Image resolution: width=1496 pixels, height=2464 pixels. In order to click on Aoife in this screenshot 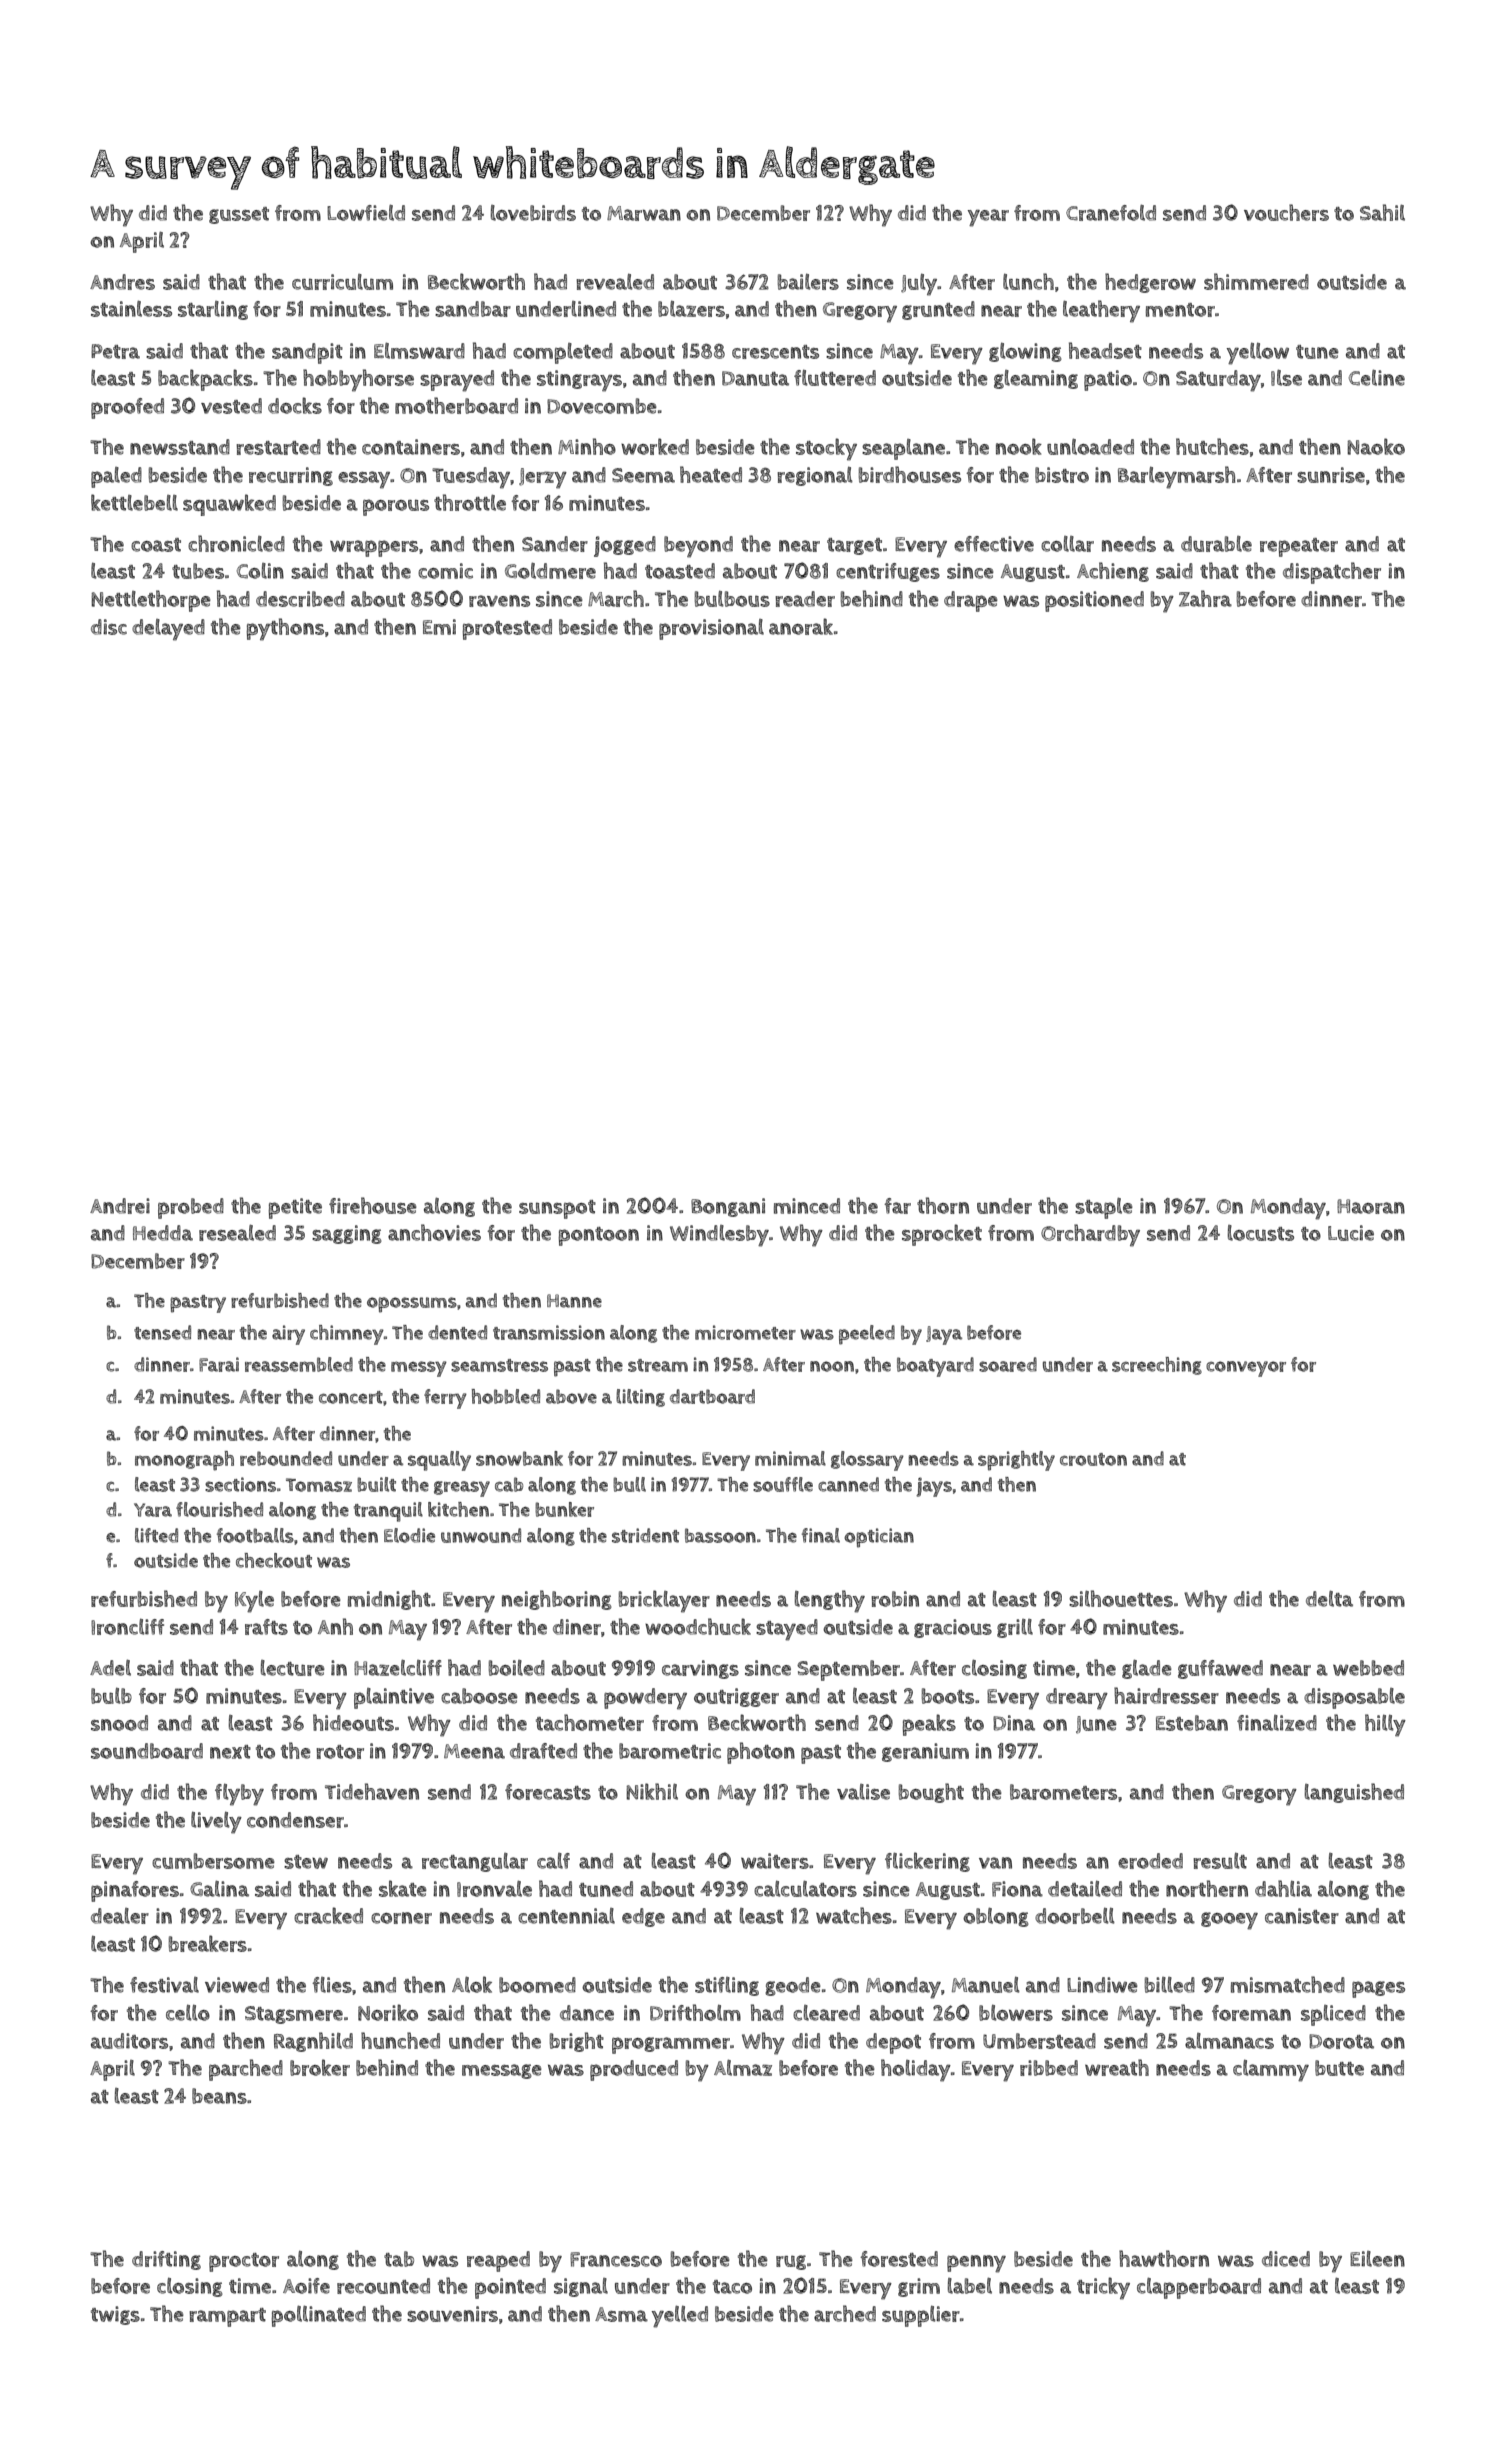, I will do `click(306, 2286)`.
